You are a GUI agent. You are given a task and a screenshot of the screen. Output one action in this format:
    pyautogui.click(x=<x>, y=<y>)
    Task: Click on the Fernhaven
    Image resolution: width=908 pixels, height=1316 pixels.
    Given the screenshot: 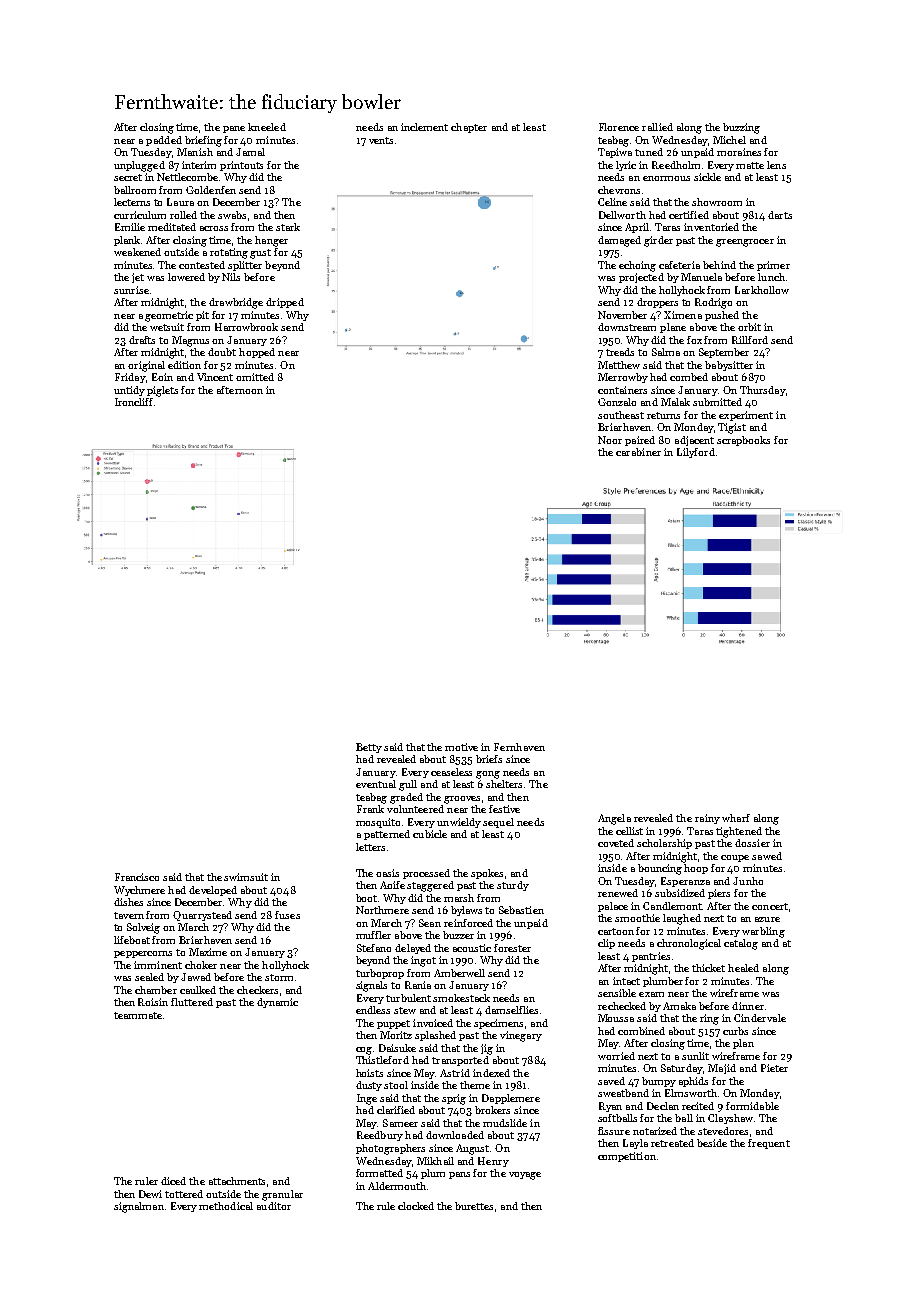 What is the action you would take?
    pyautogui.click(x=519, y=747)
